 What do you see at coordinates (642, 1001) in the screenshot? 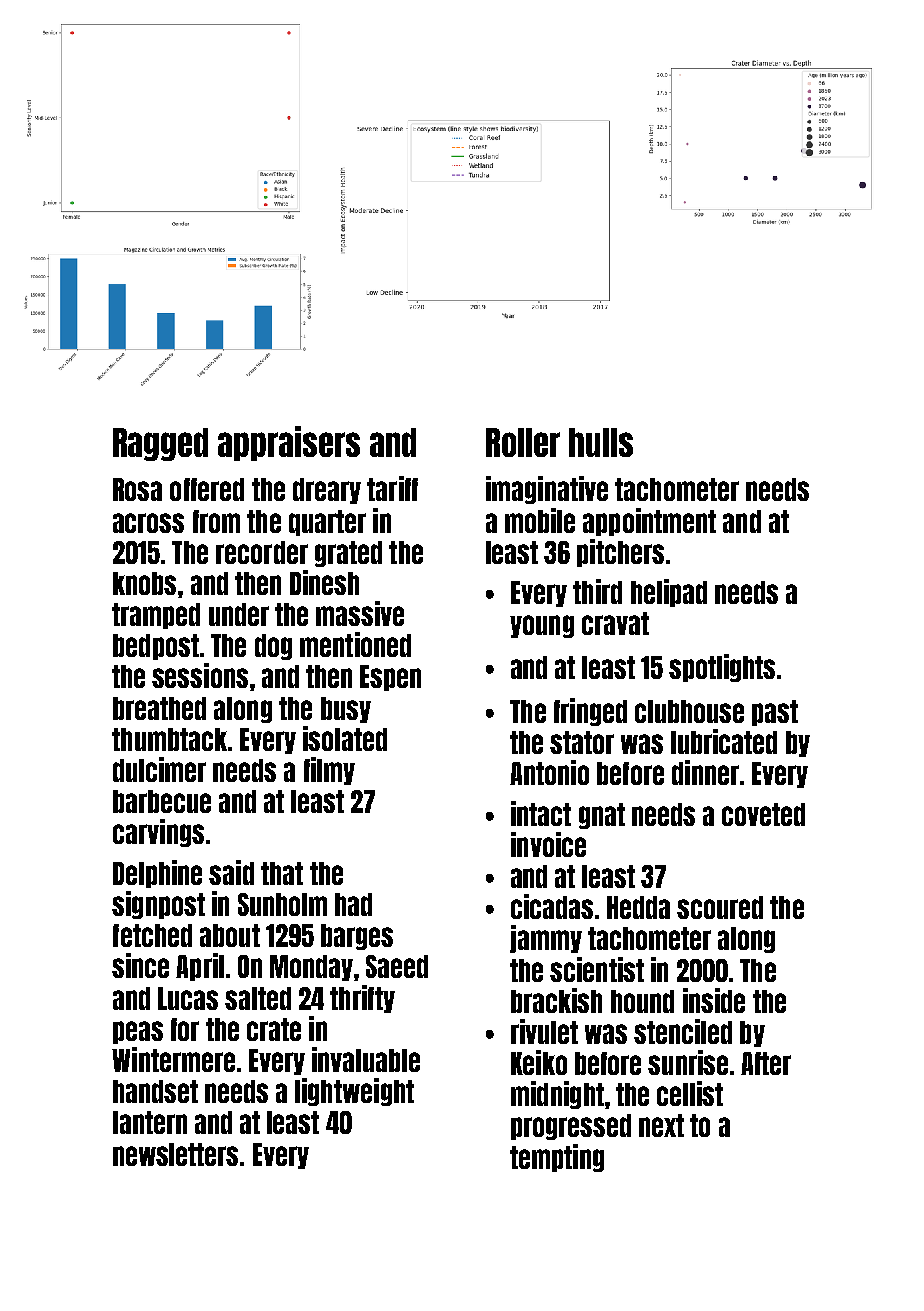
I see `hound` at bounding box center [642, 1001].
